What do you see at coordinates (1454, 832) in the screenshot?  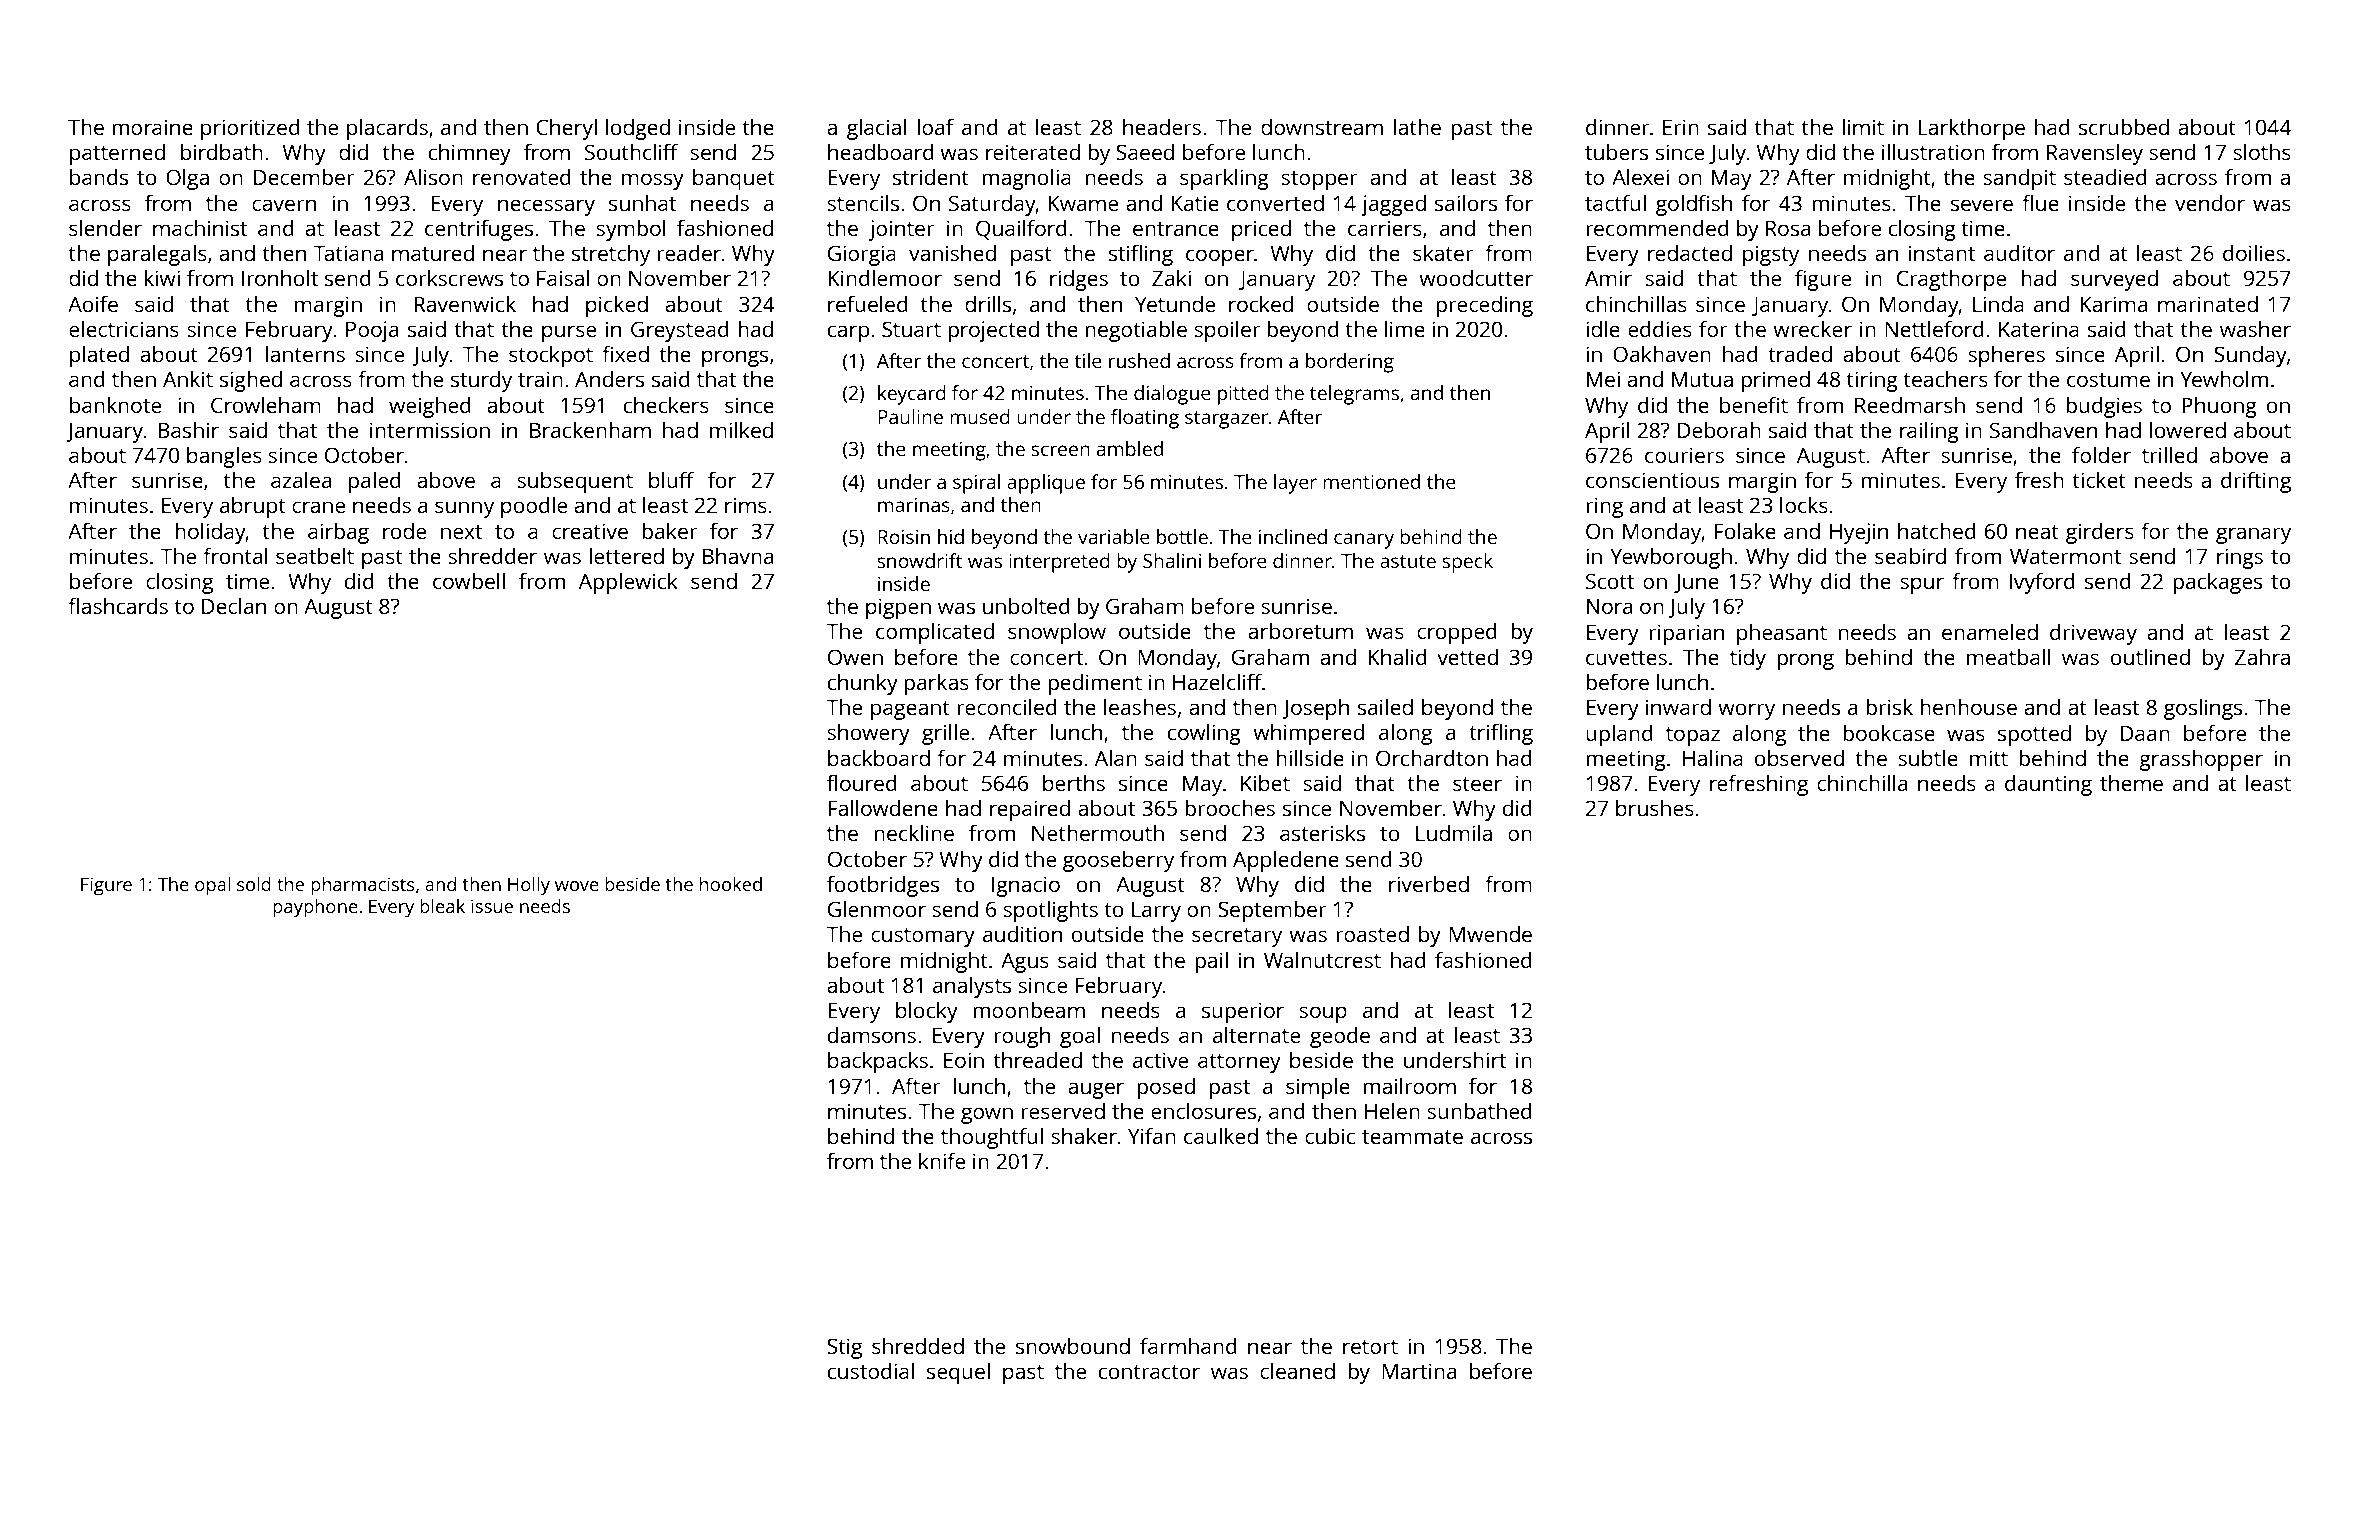 I see `Ludmila` at bounding box center [1454, 832].
